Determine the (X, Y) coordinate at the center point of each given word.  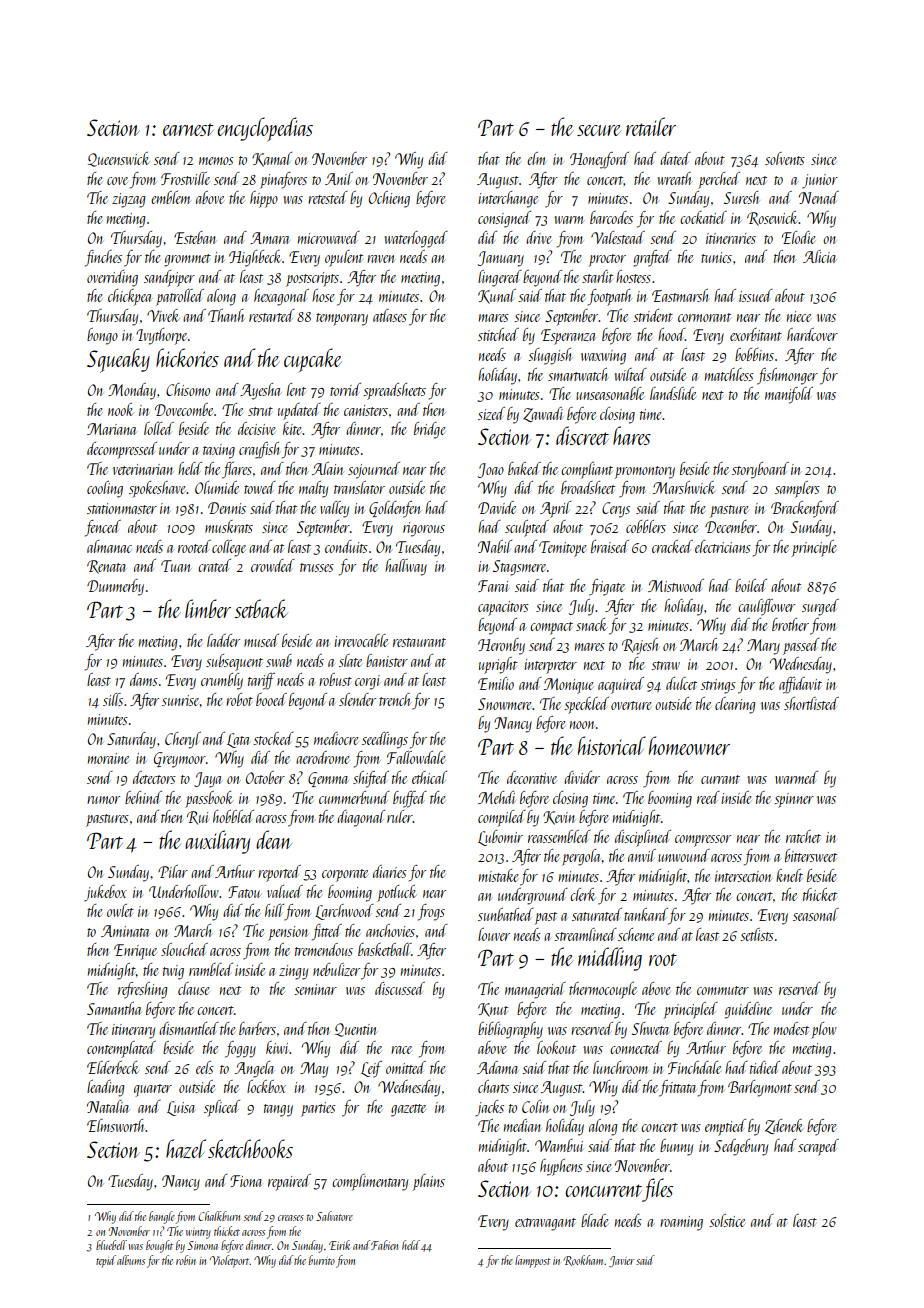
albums (131, 1260)
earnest (188, 129)
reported (279, 873)
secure (599, 130)
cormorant (704, 317)
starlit (597, 276)
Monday (132, 391)
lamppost (533, 1261)
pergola (581, 857)
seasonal (816, 914)
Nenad (819, 197)
